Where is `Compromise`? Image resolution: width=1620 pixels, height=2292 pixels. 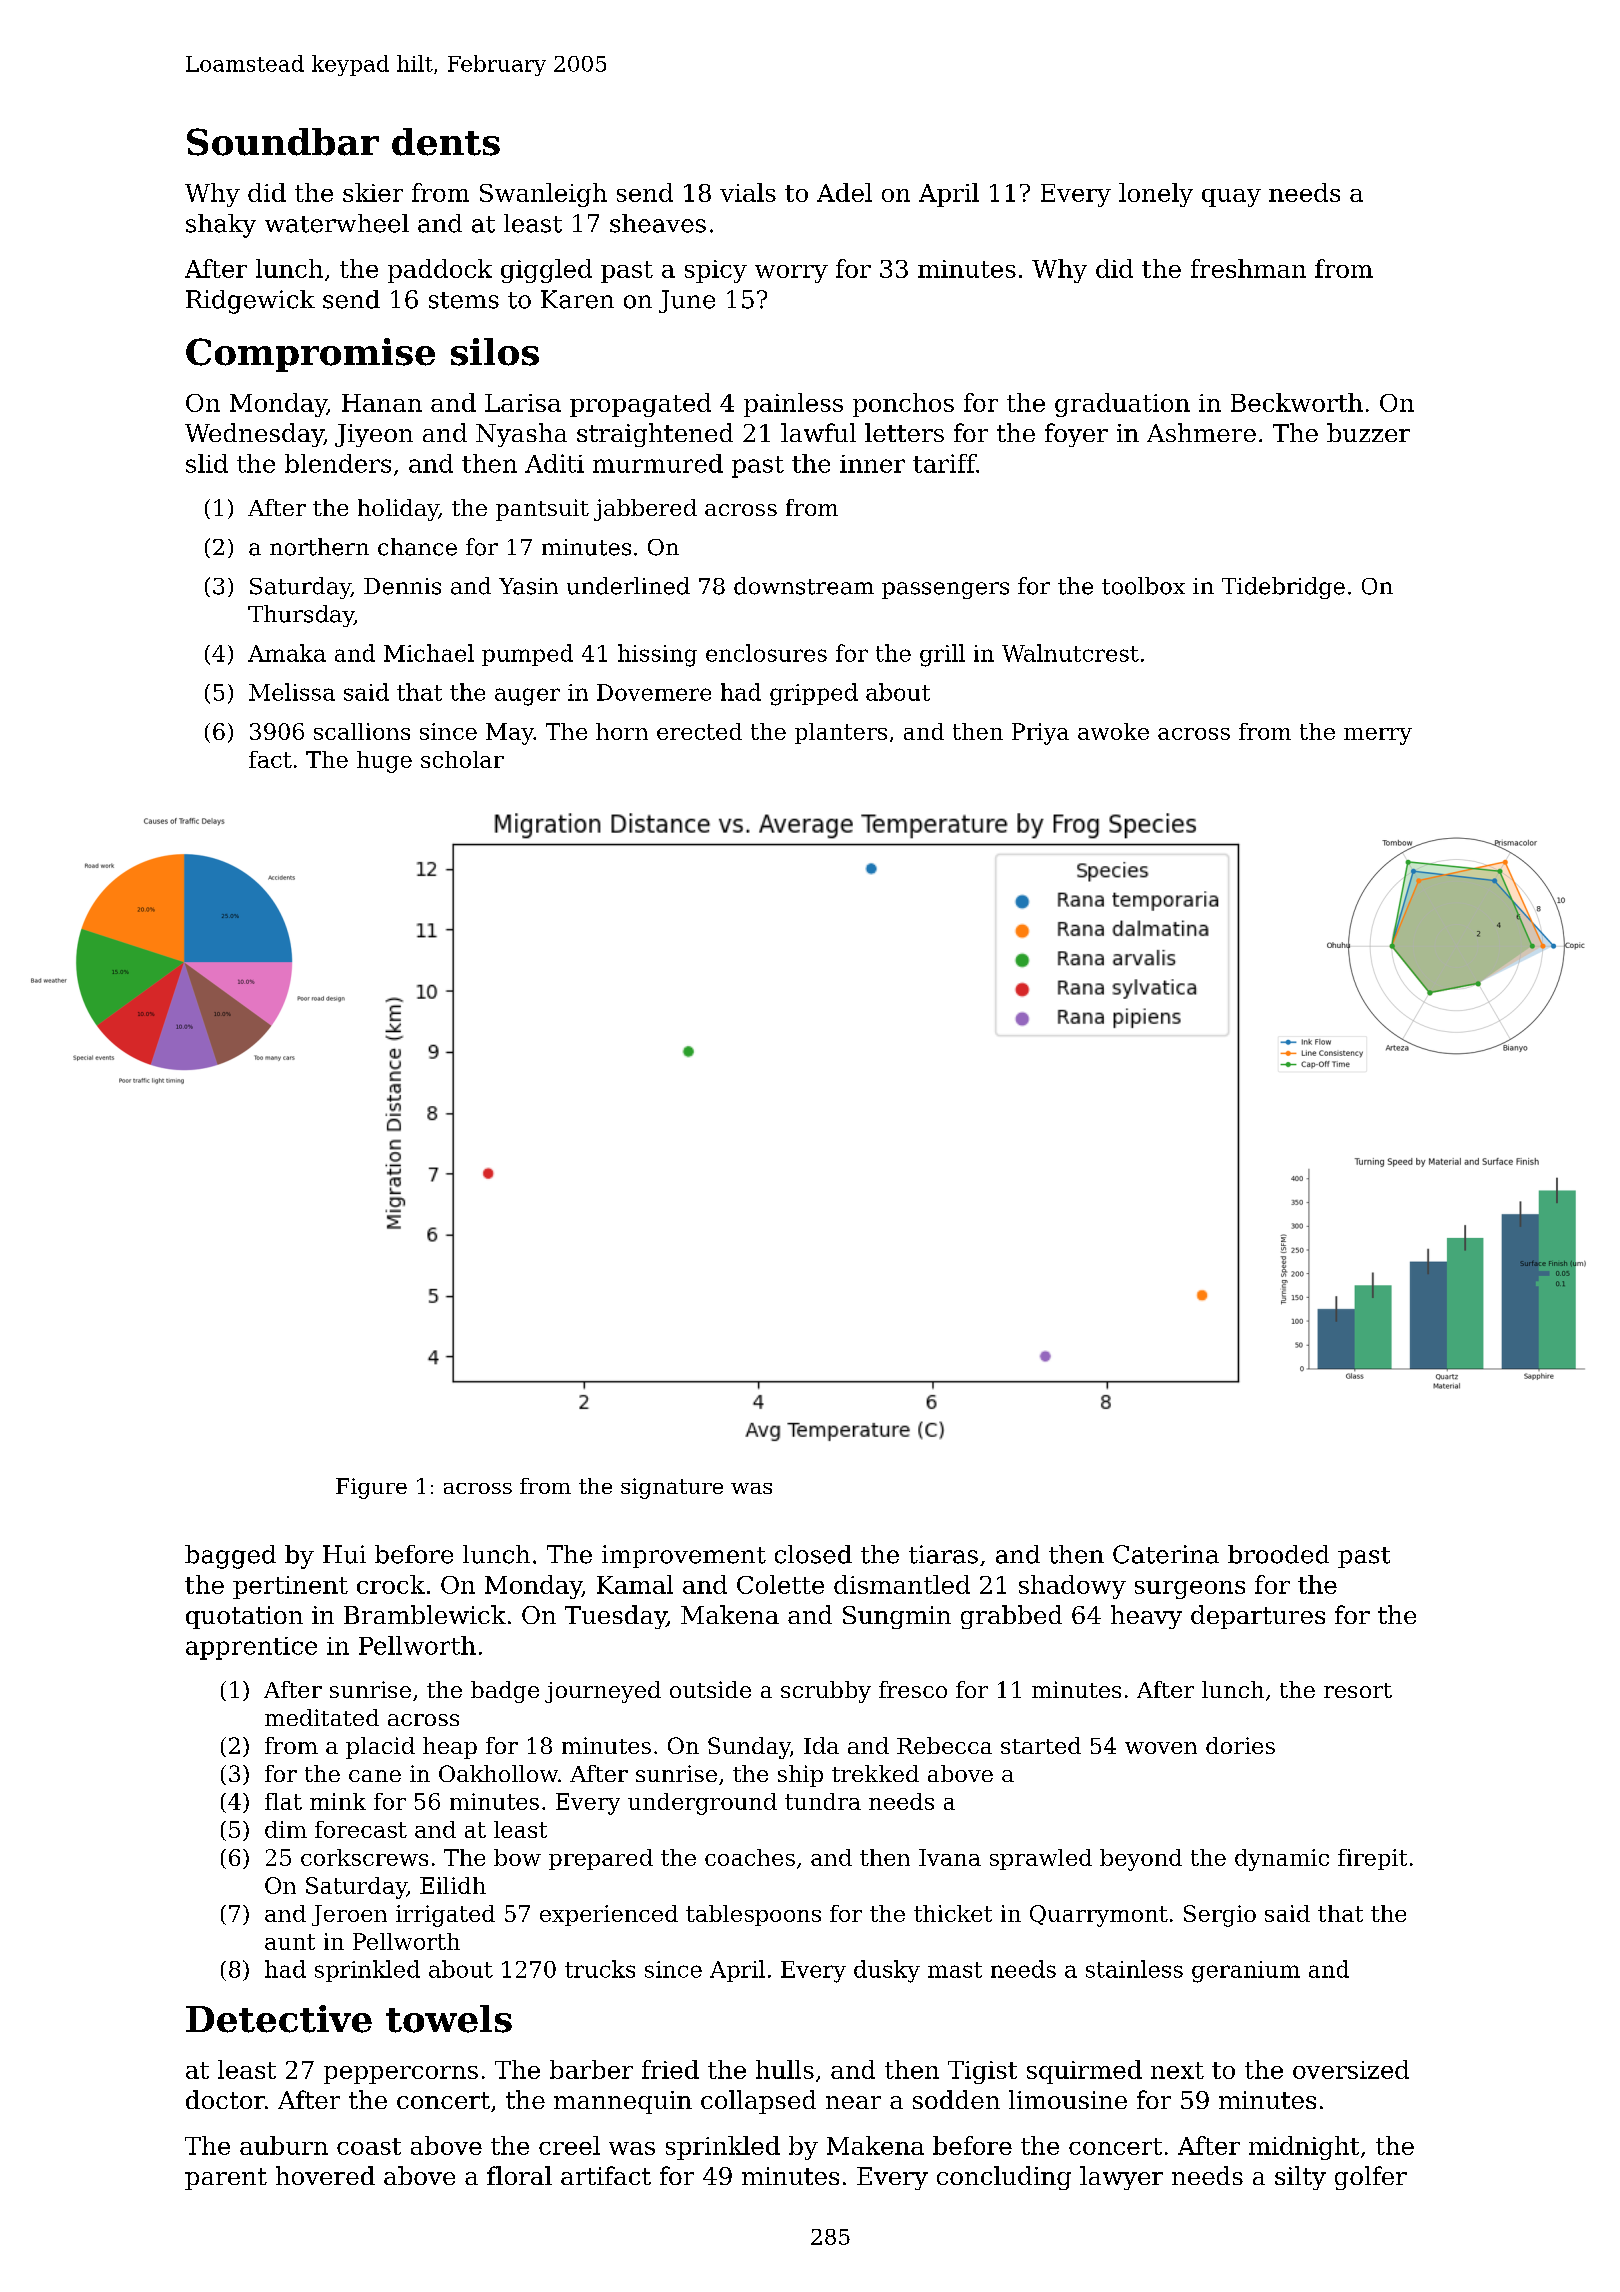
Compromise is located at coordinates (310, 355).
